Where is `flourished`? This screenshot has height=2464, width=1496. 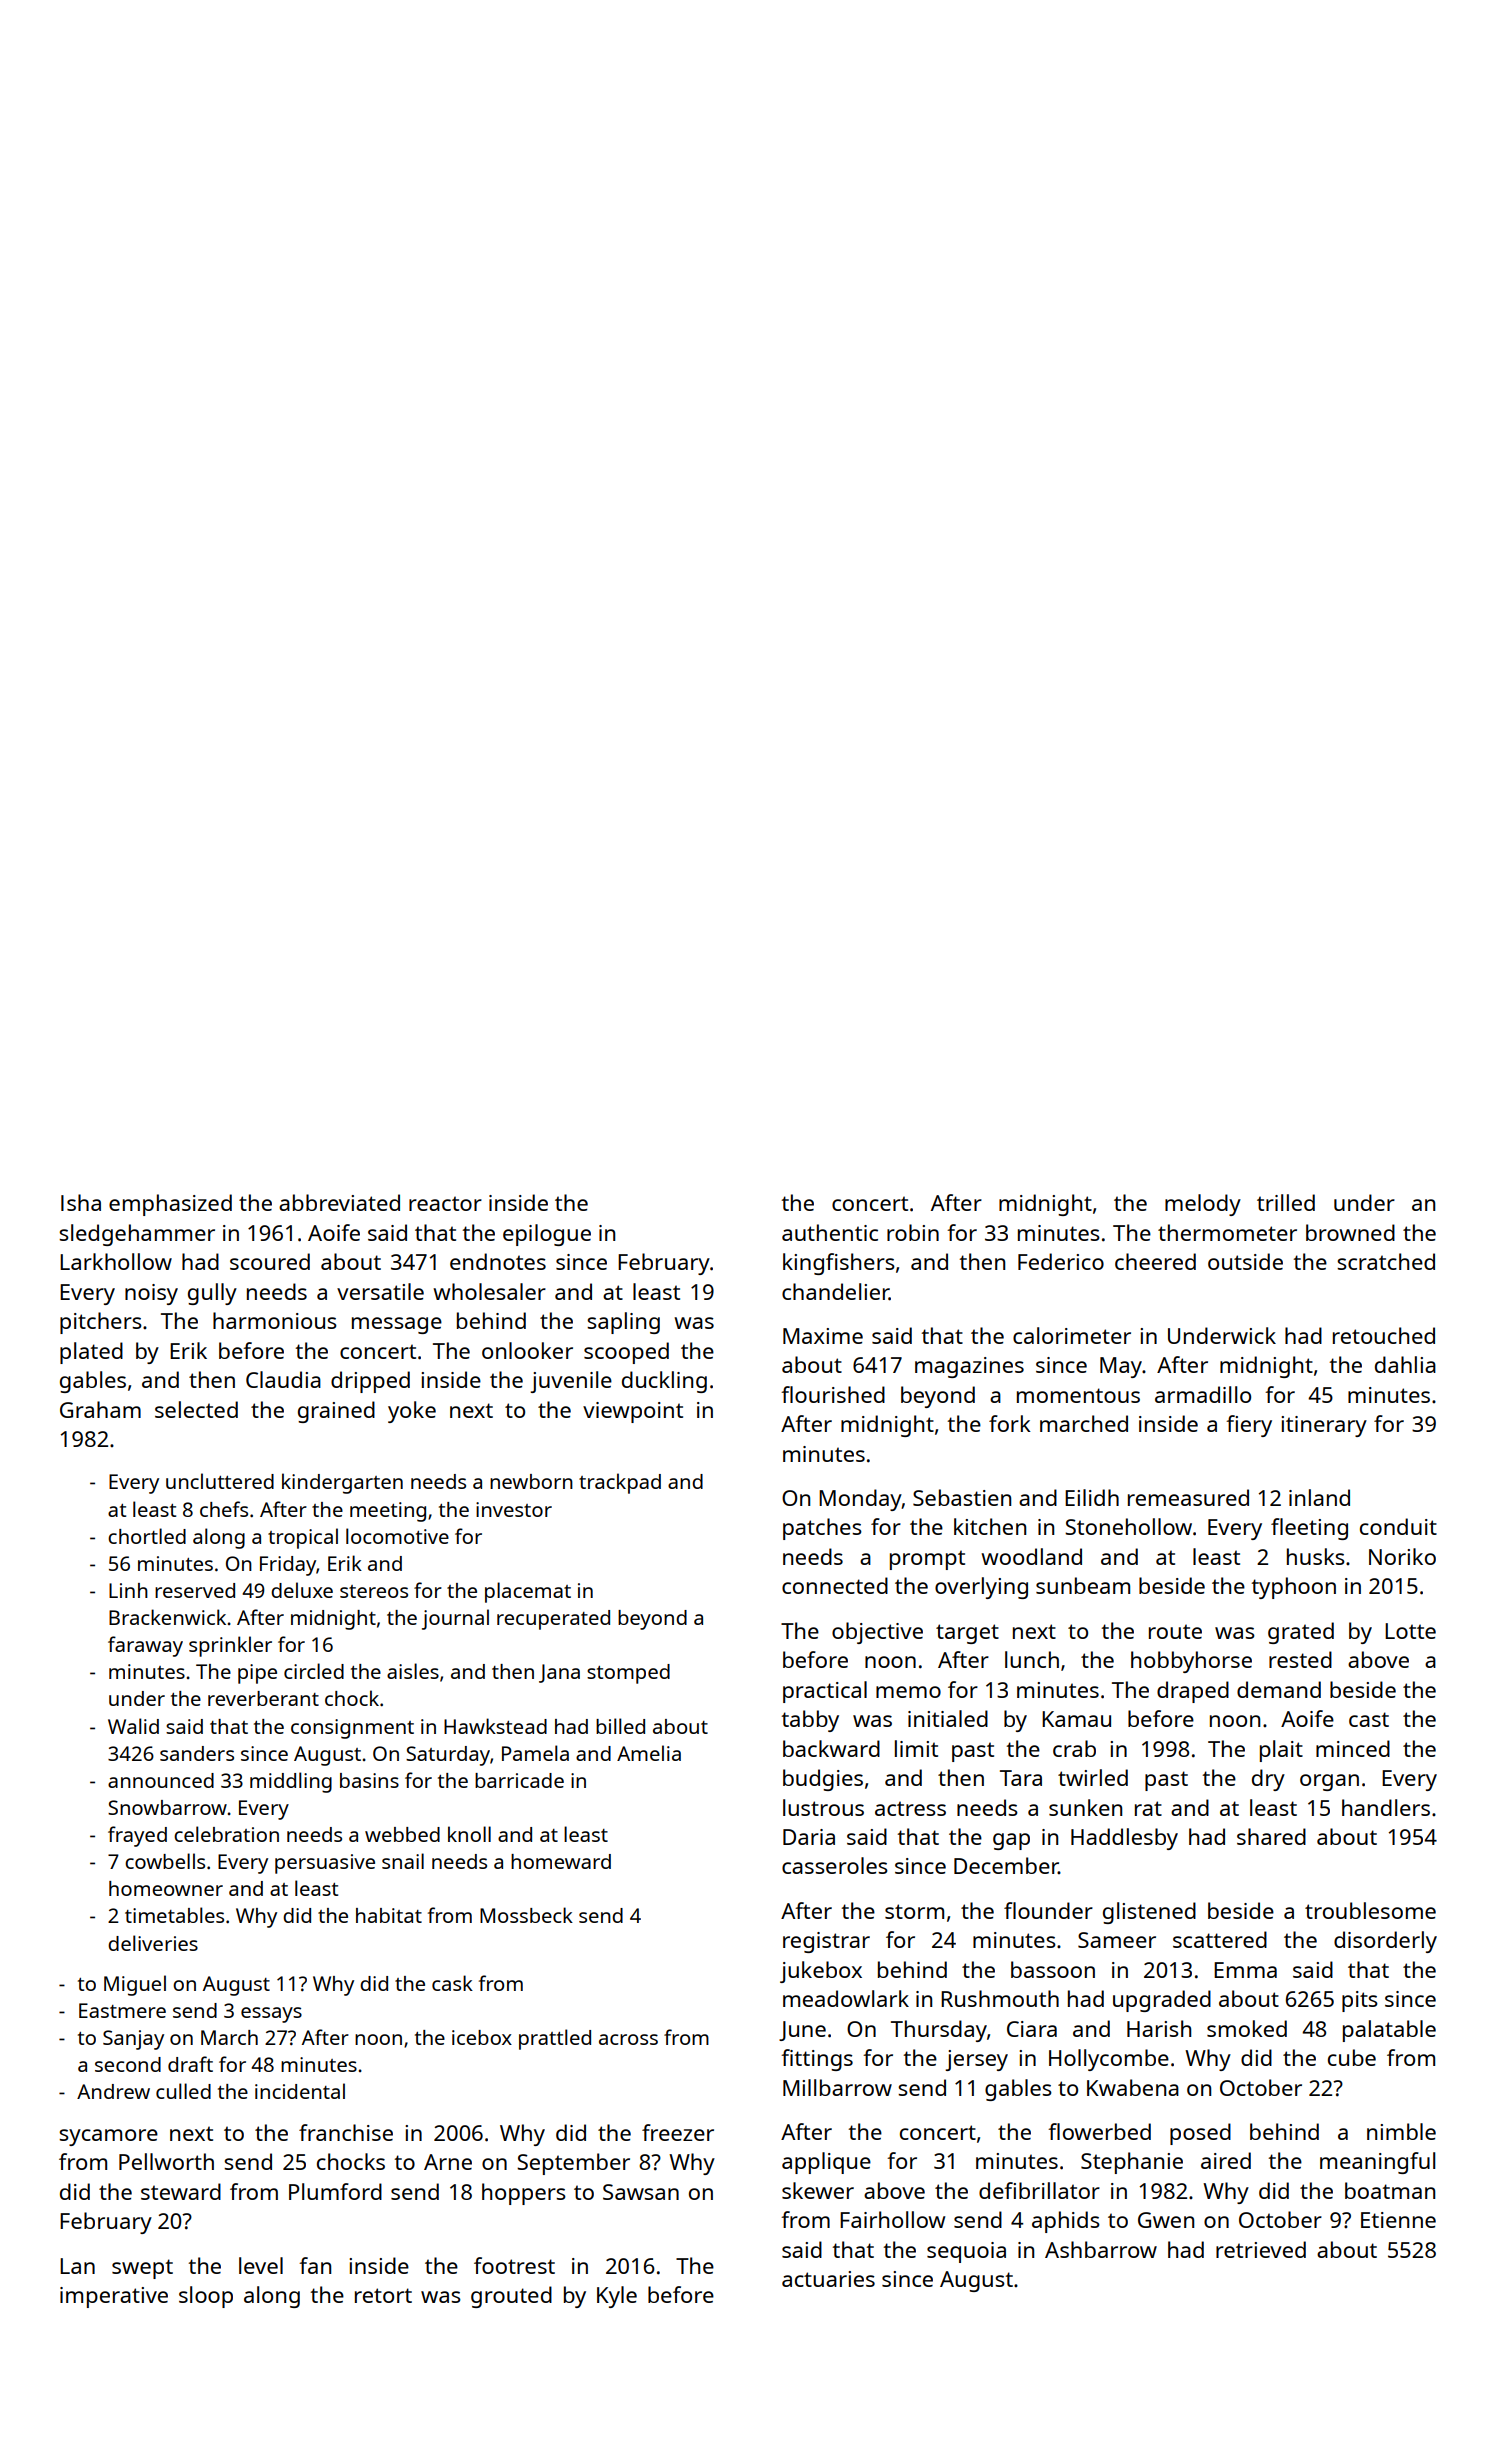
flourished is located at coordinates (833, 1394).
